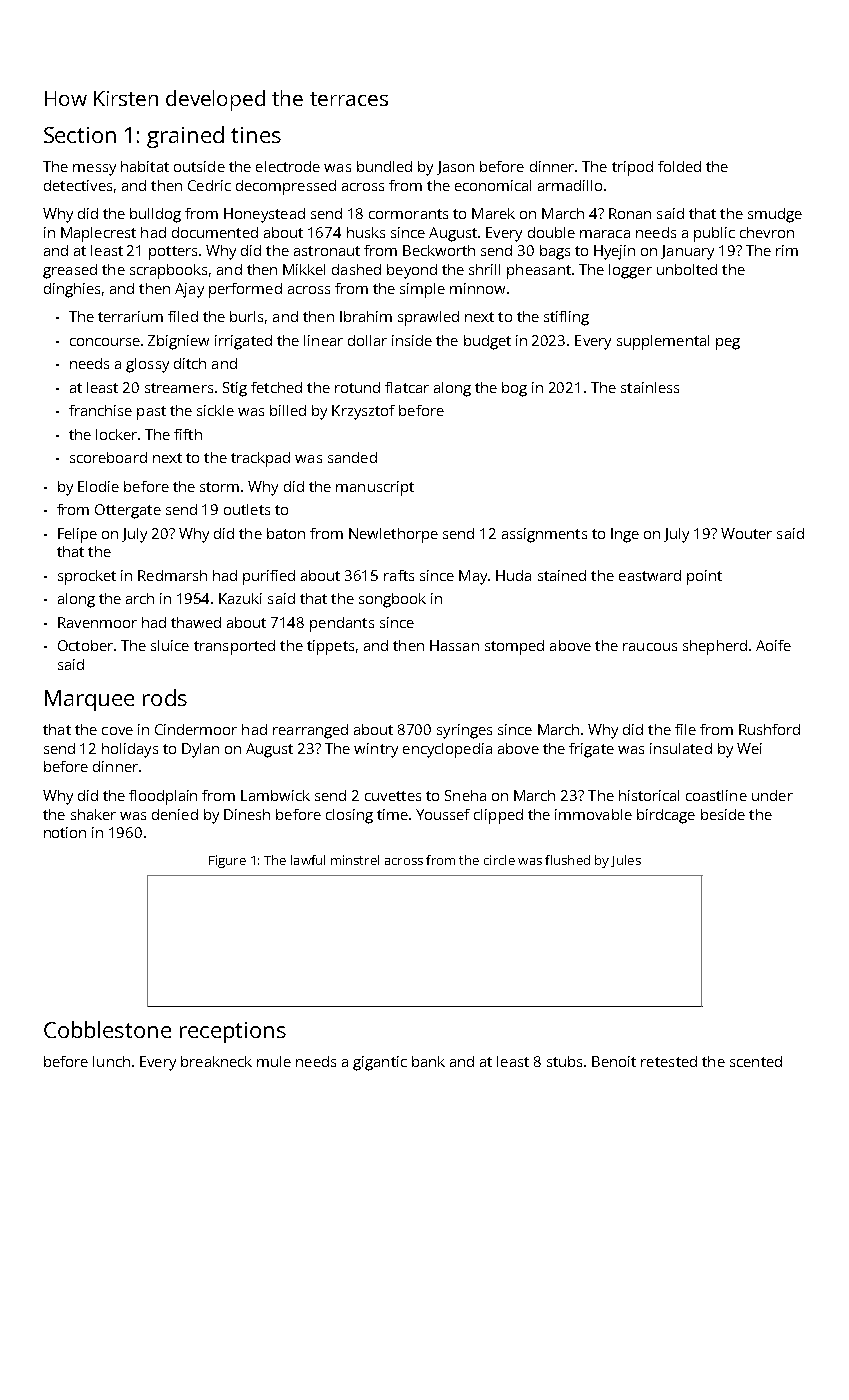  What do you see at coordinates (679, 166) in the screenshot?
I see `folded` at bounding box center [679, 166].
